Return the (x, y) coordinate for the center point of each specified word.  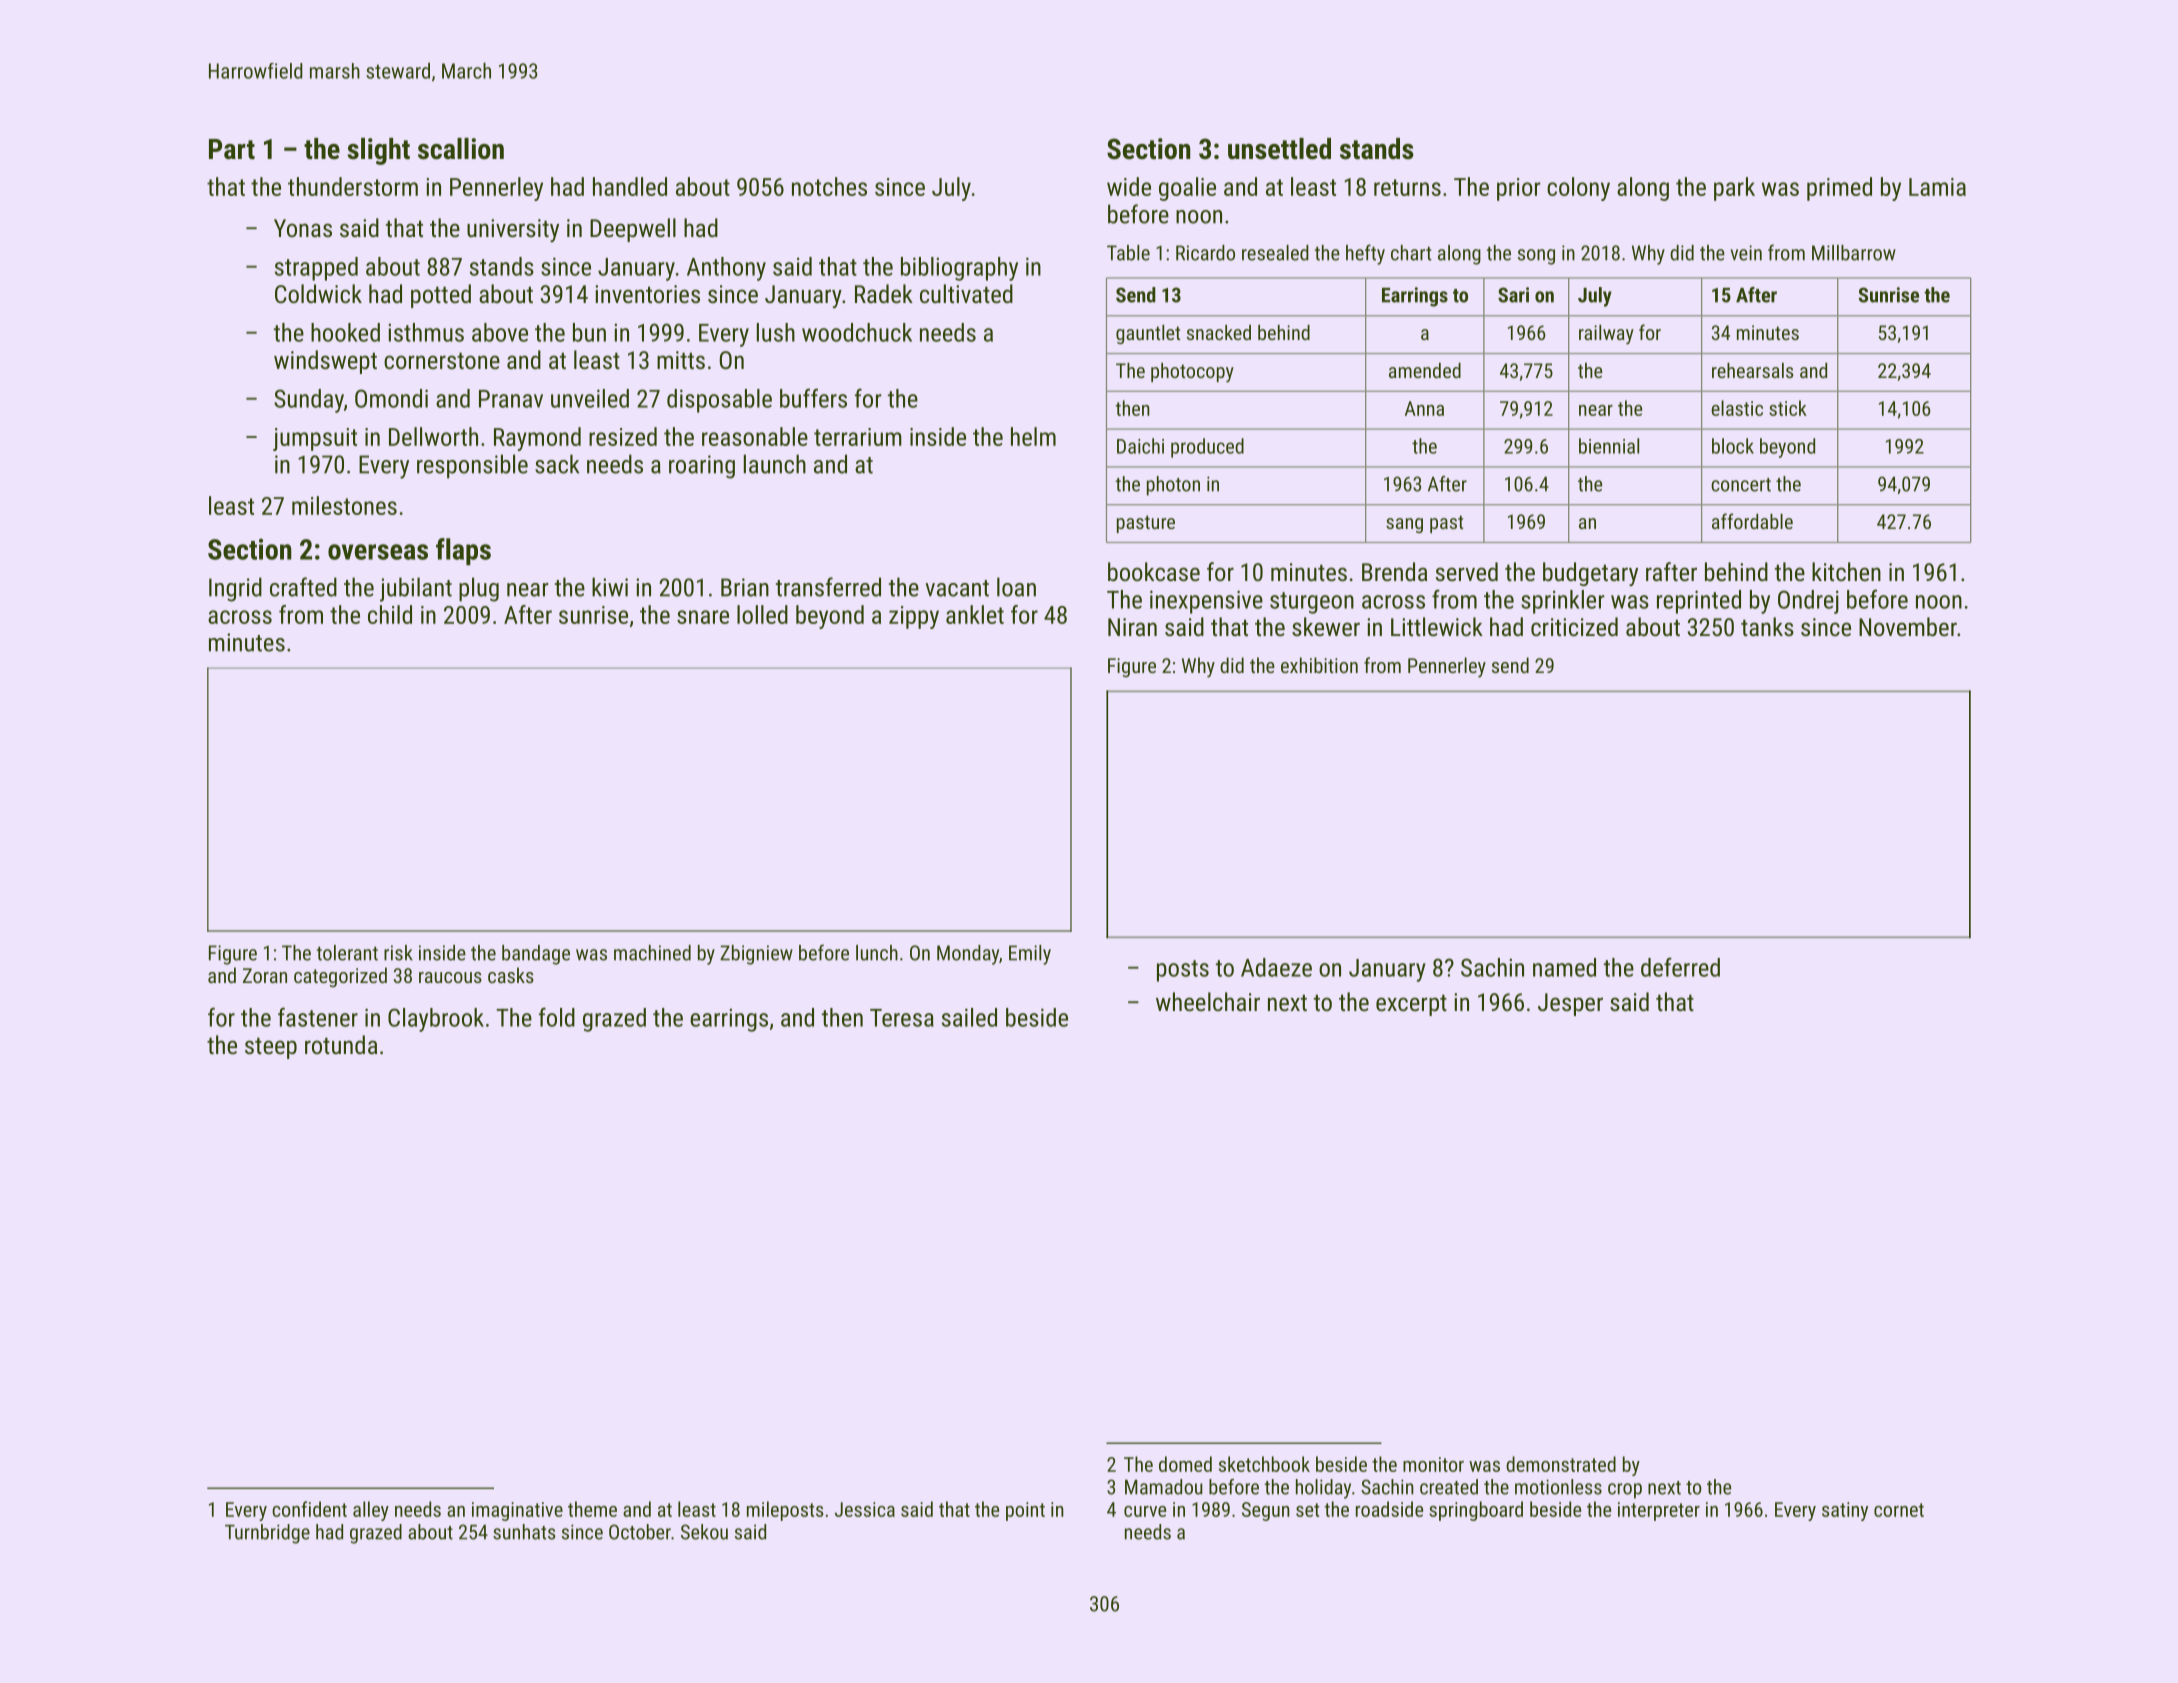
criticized (1574, 626)
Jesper (1570, 1004)
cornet (1899, 1510)
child (390, 614)
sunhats (524, 1532)
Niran (1132, 627)
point (1025, 1511)
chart (1411, 253)
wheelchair (1208, 1001)
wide (1129, 186)
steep (271, 1048)
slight (378, 151)
